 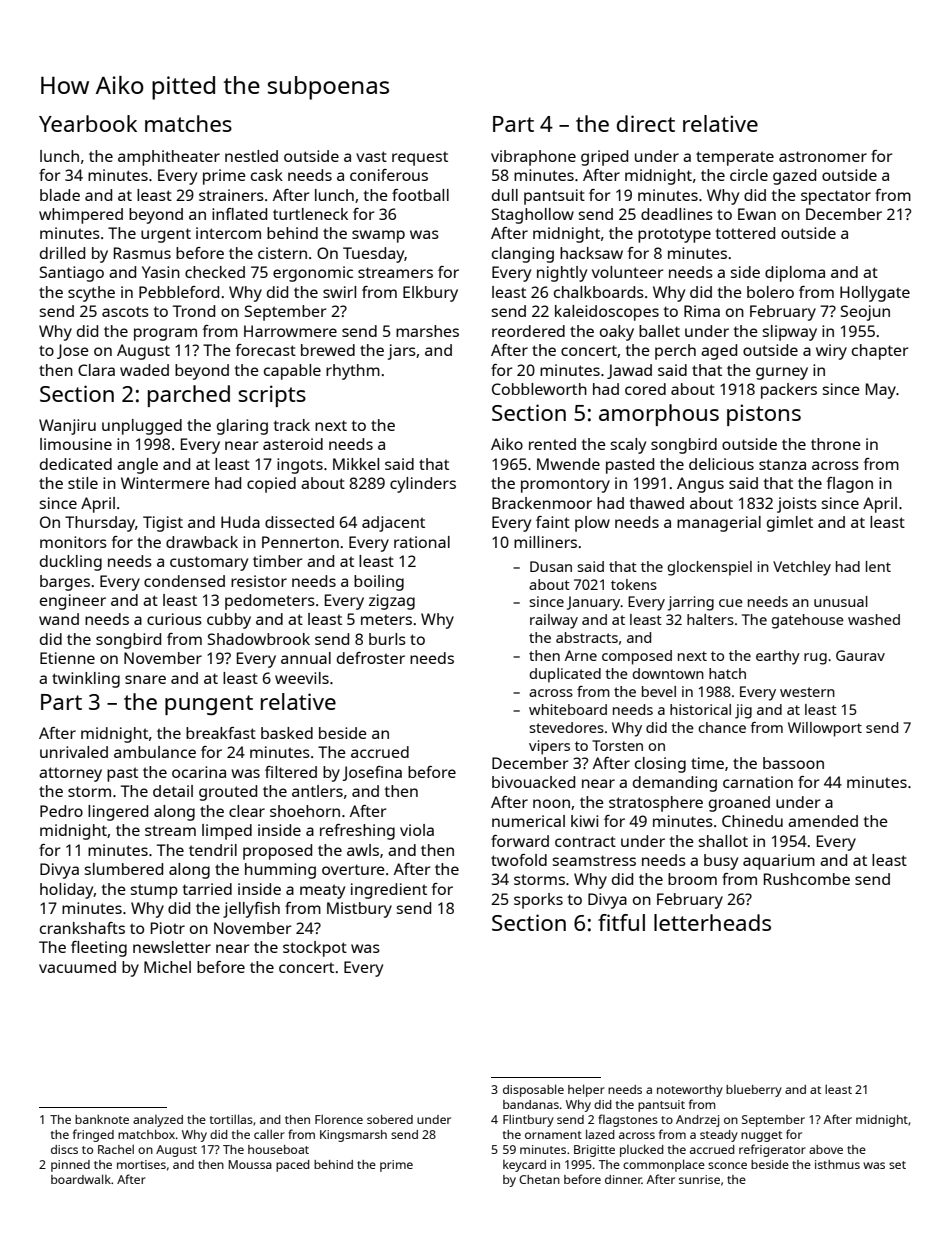 I want to click on customary, so click(x=209, y=563).
